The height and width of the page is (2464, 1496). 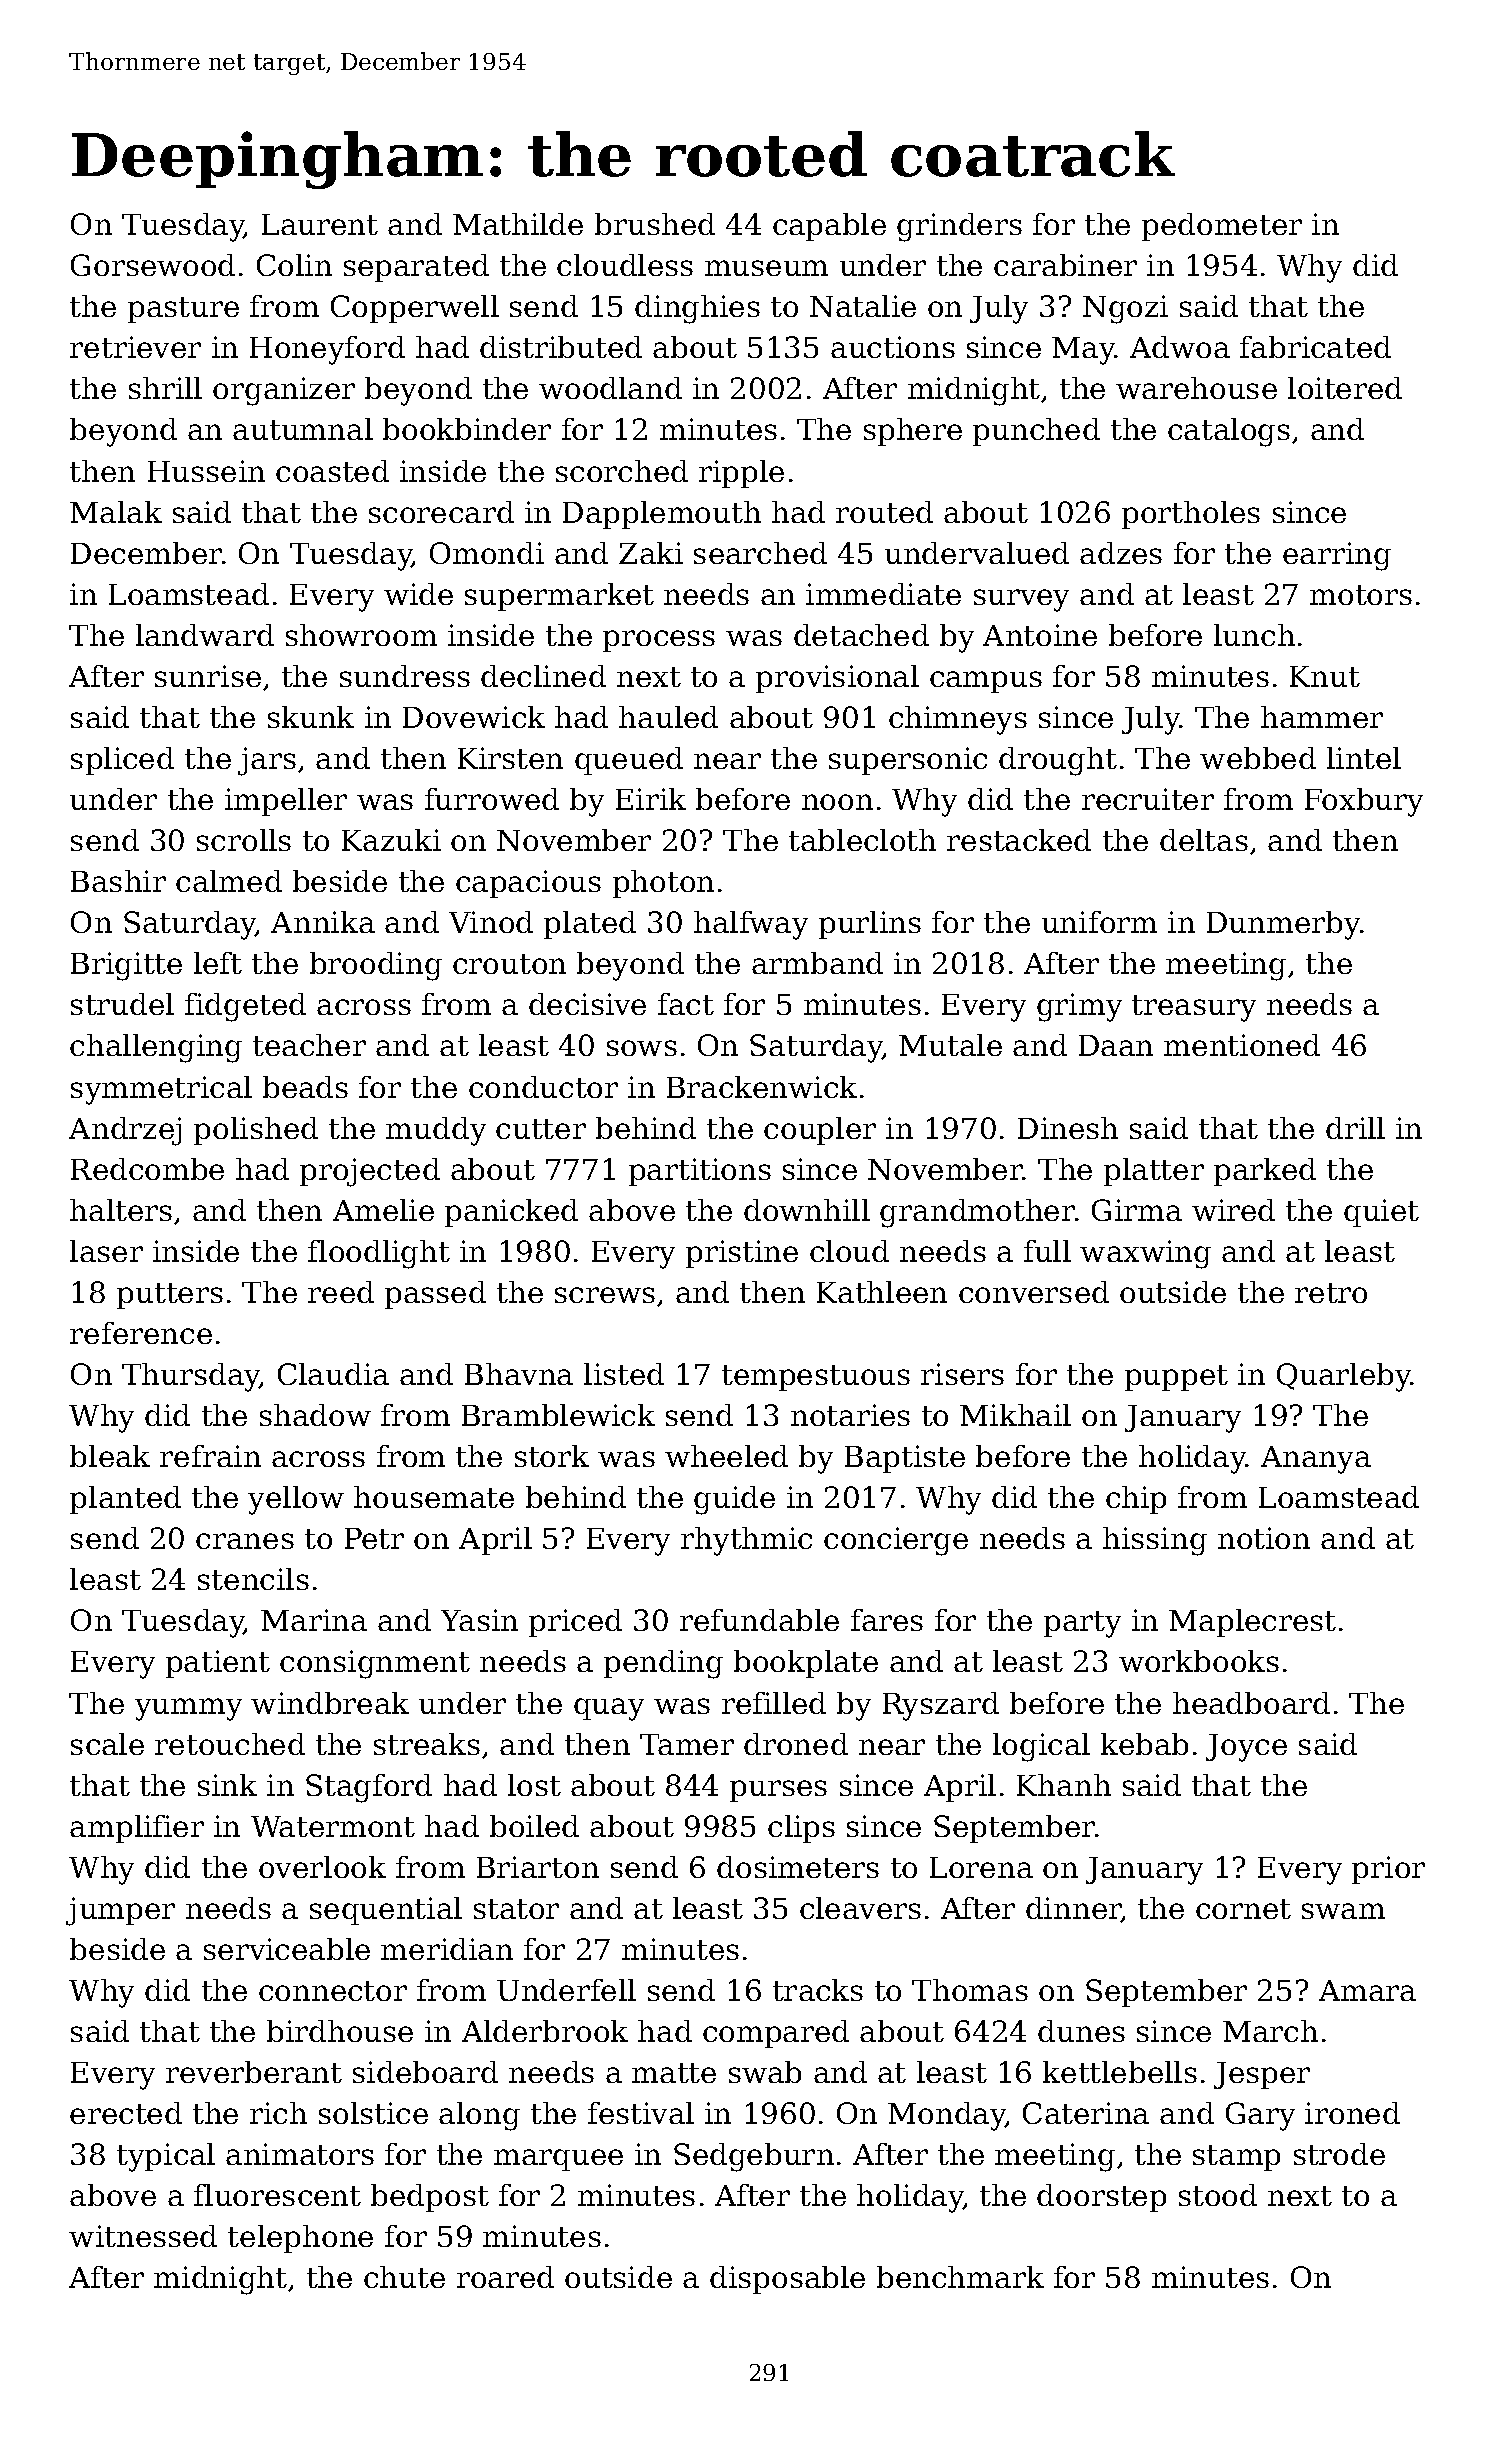 I want to click on hauled, so click(x=668, y=717).
